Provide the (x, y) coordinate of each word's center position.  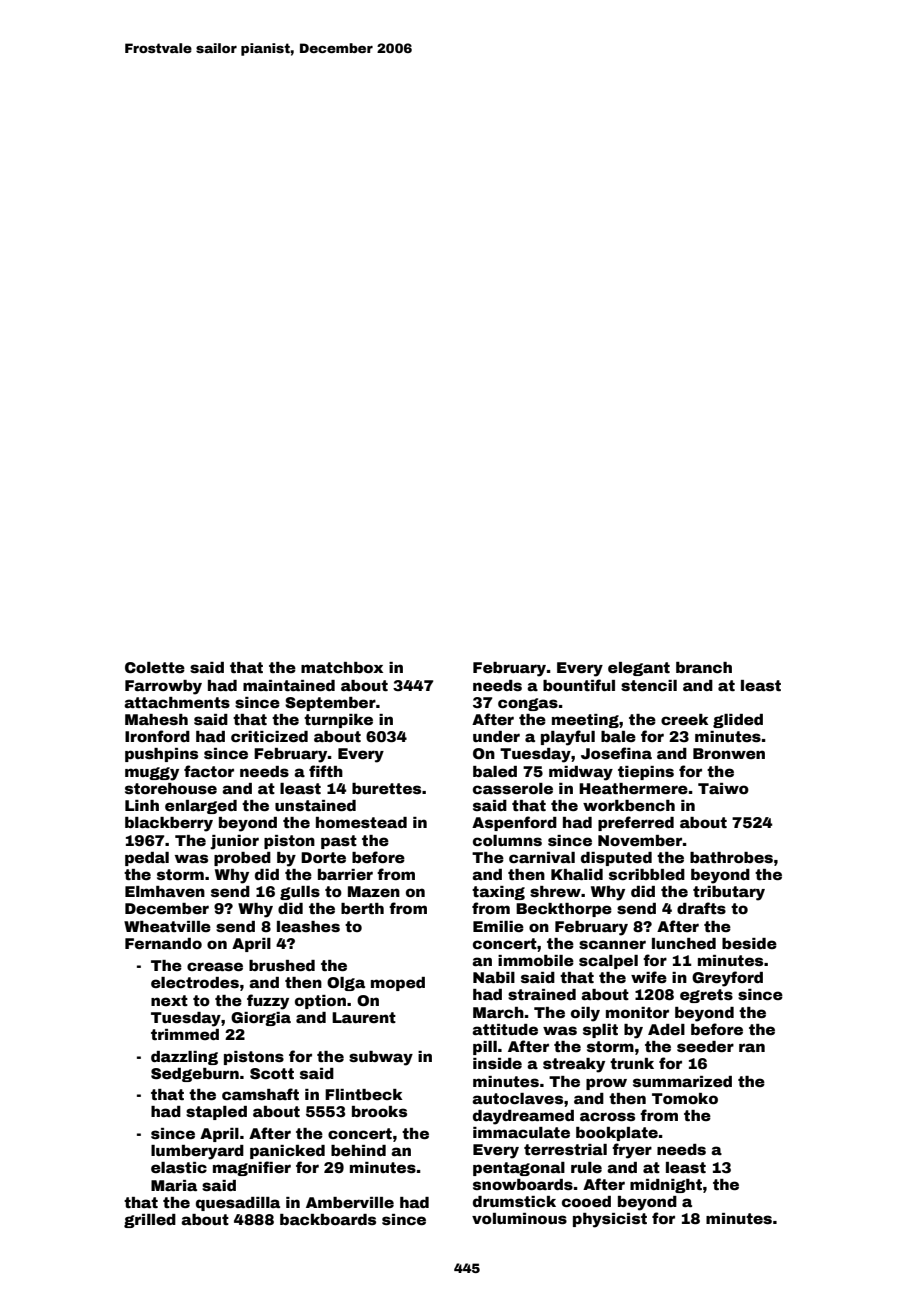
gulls (300, 893)
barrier (345, 874)
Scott (272, 1073)
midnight (666, 1186)
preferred (636, 823)
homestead (361, 822)
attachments (177, 702)
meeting (585, 721)
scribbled (647, 874)
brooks (379, 1111)
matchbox (342, 667)
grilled (150, 1221)
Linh (142, 805)
